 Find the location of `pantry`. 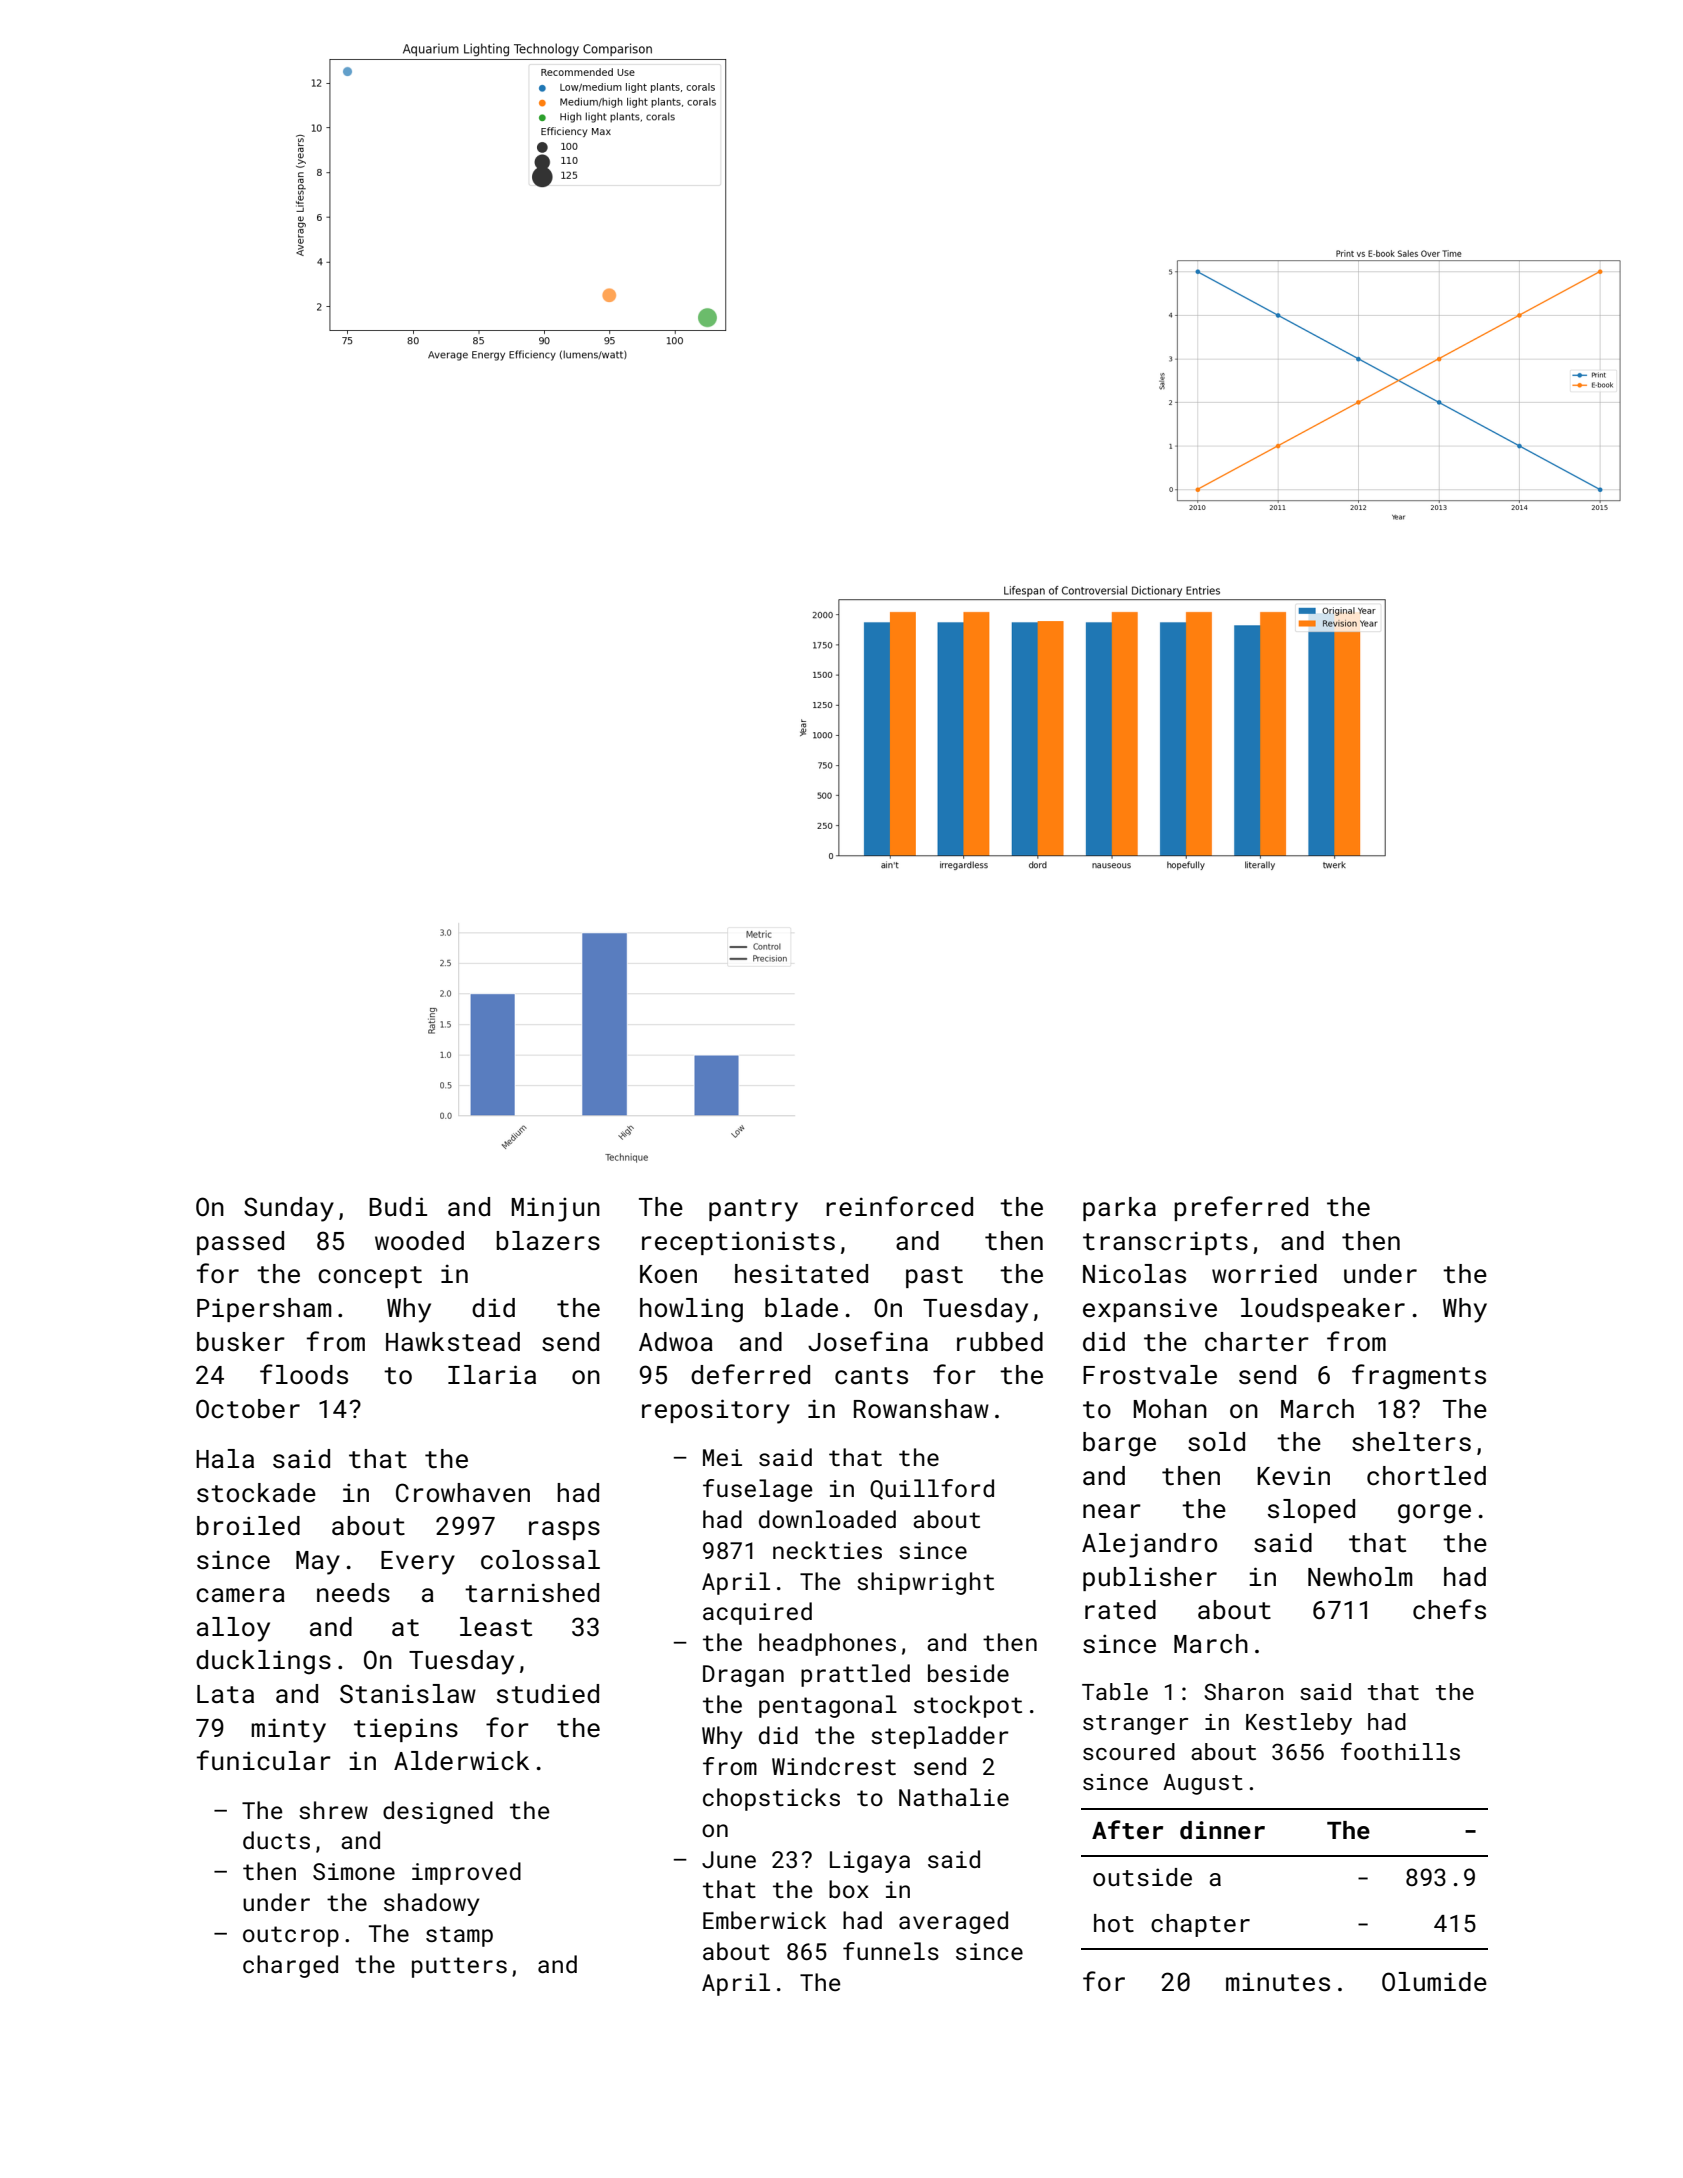

pantry is located at coordinates (753, 1210).
